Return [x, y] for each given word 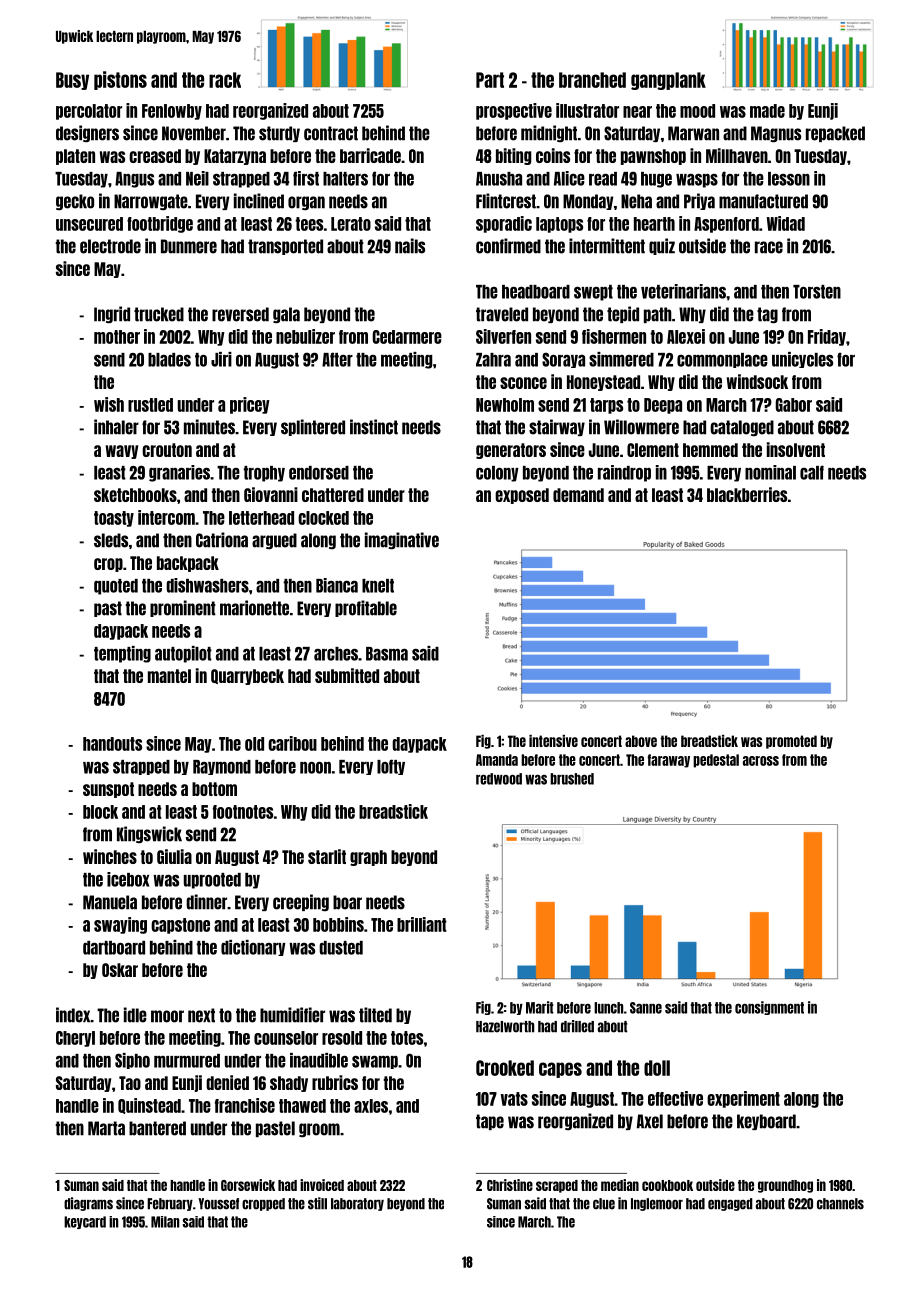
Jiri [221, 359]
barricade [370, 155]
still [317, 1203]
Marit [540, 1007]
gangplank [668, 81]
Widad [786, 223]
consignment [769, 1008]
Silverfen [503, 336]
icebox [128, 879]
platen [75, 157]
